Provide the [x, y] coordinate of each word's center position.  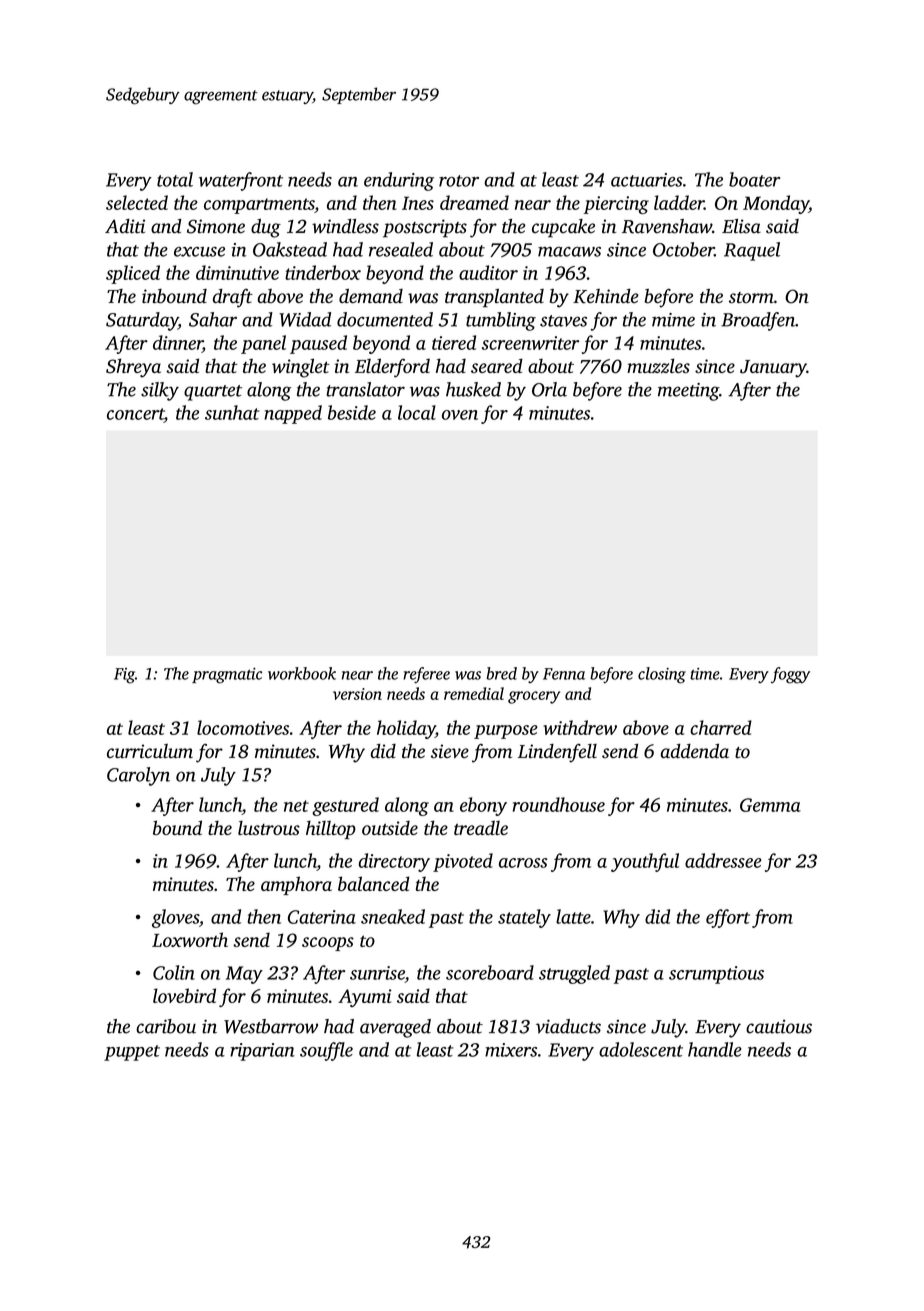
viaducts [568, 1026]
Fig [124, 676]
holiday [406, 729]
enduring [399, 181]
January [773, 369]
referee [426, 675]
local [417, 412]
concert [135, 414]
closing [662, 675]
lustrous [269, 827]
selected [137, 202]
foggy [790, 675]
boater [754, 179]
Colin [174, 972]
